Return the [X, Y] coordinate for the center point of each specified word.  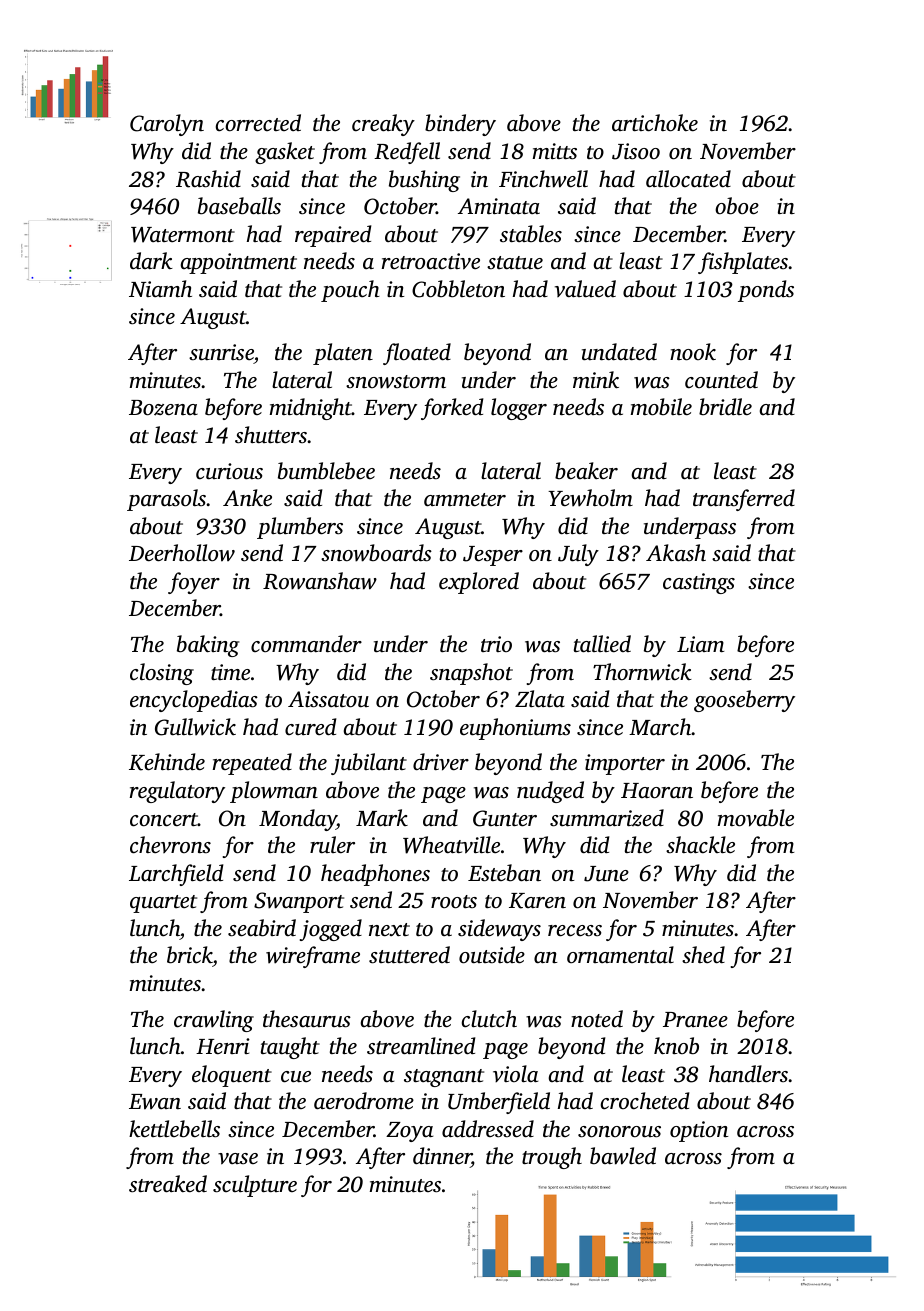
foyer [194, 583]
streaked [168, 1184]
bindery [460, 125]
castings [699, 583]
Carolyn [167, 125]
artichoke [655, 123]
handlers [748, 1073]
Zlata [540, 699]
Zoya [409, 1132]
